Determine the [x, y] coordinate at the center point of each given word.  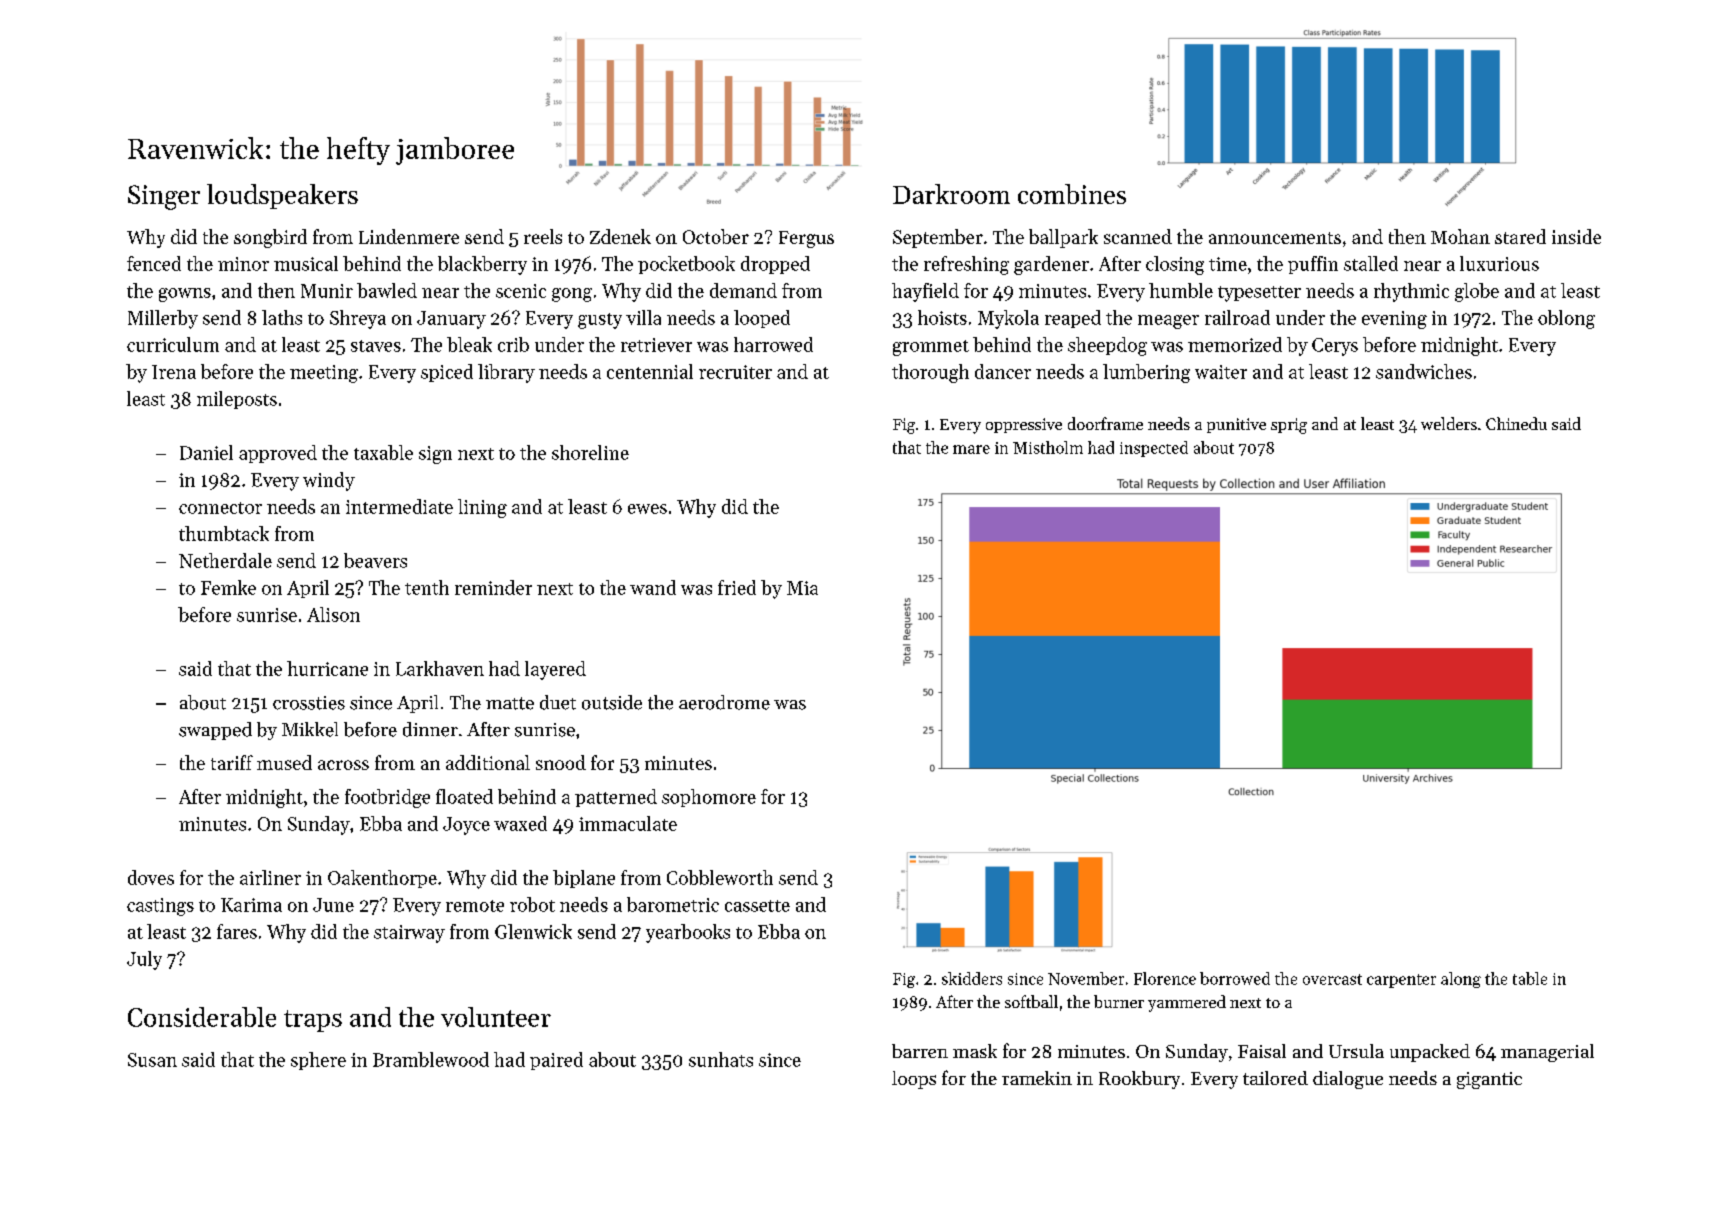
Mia [802, 588]
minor [243, 264]
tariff [232, 762]
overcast [1332, 979]
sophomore [709, 798]
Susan [152, 1060]
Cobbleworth [720, 877]
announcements [1275, 238]
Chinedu [1516, 423]
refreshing [966, 265]
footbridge [387, 798]
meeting [324, 374]
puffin [1313, 265]
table [1530, 978]
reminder [493, 587]
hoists [942, 317]
